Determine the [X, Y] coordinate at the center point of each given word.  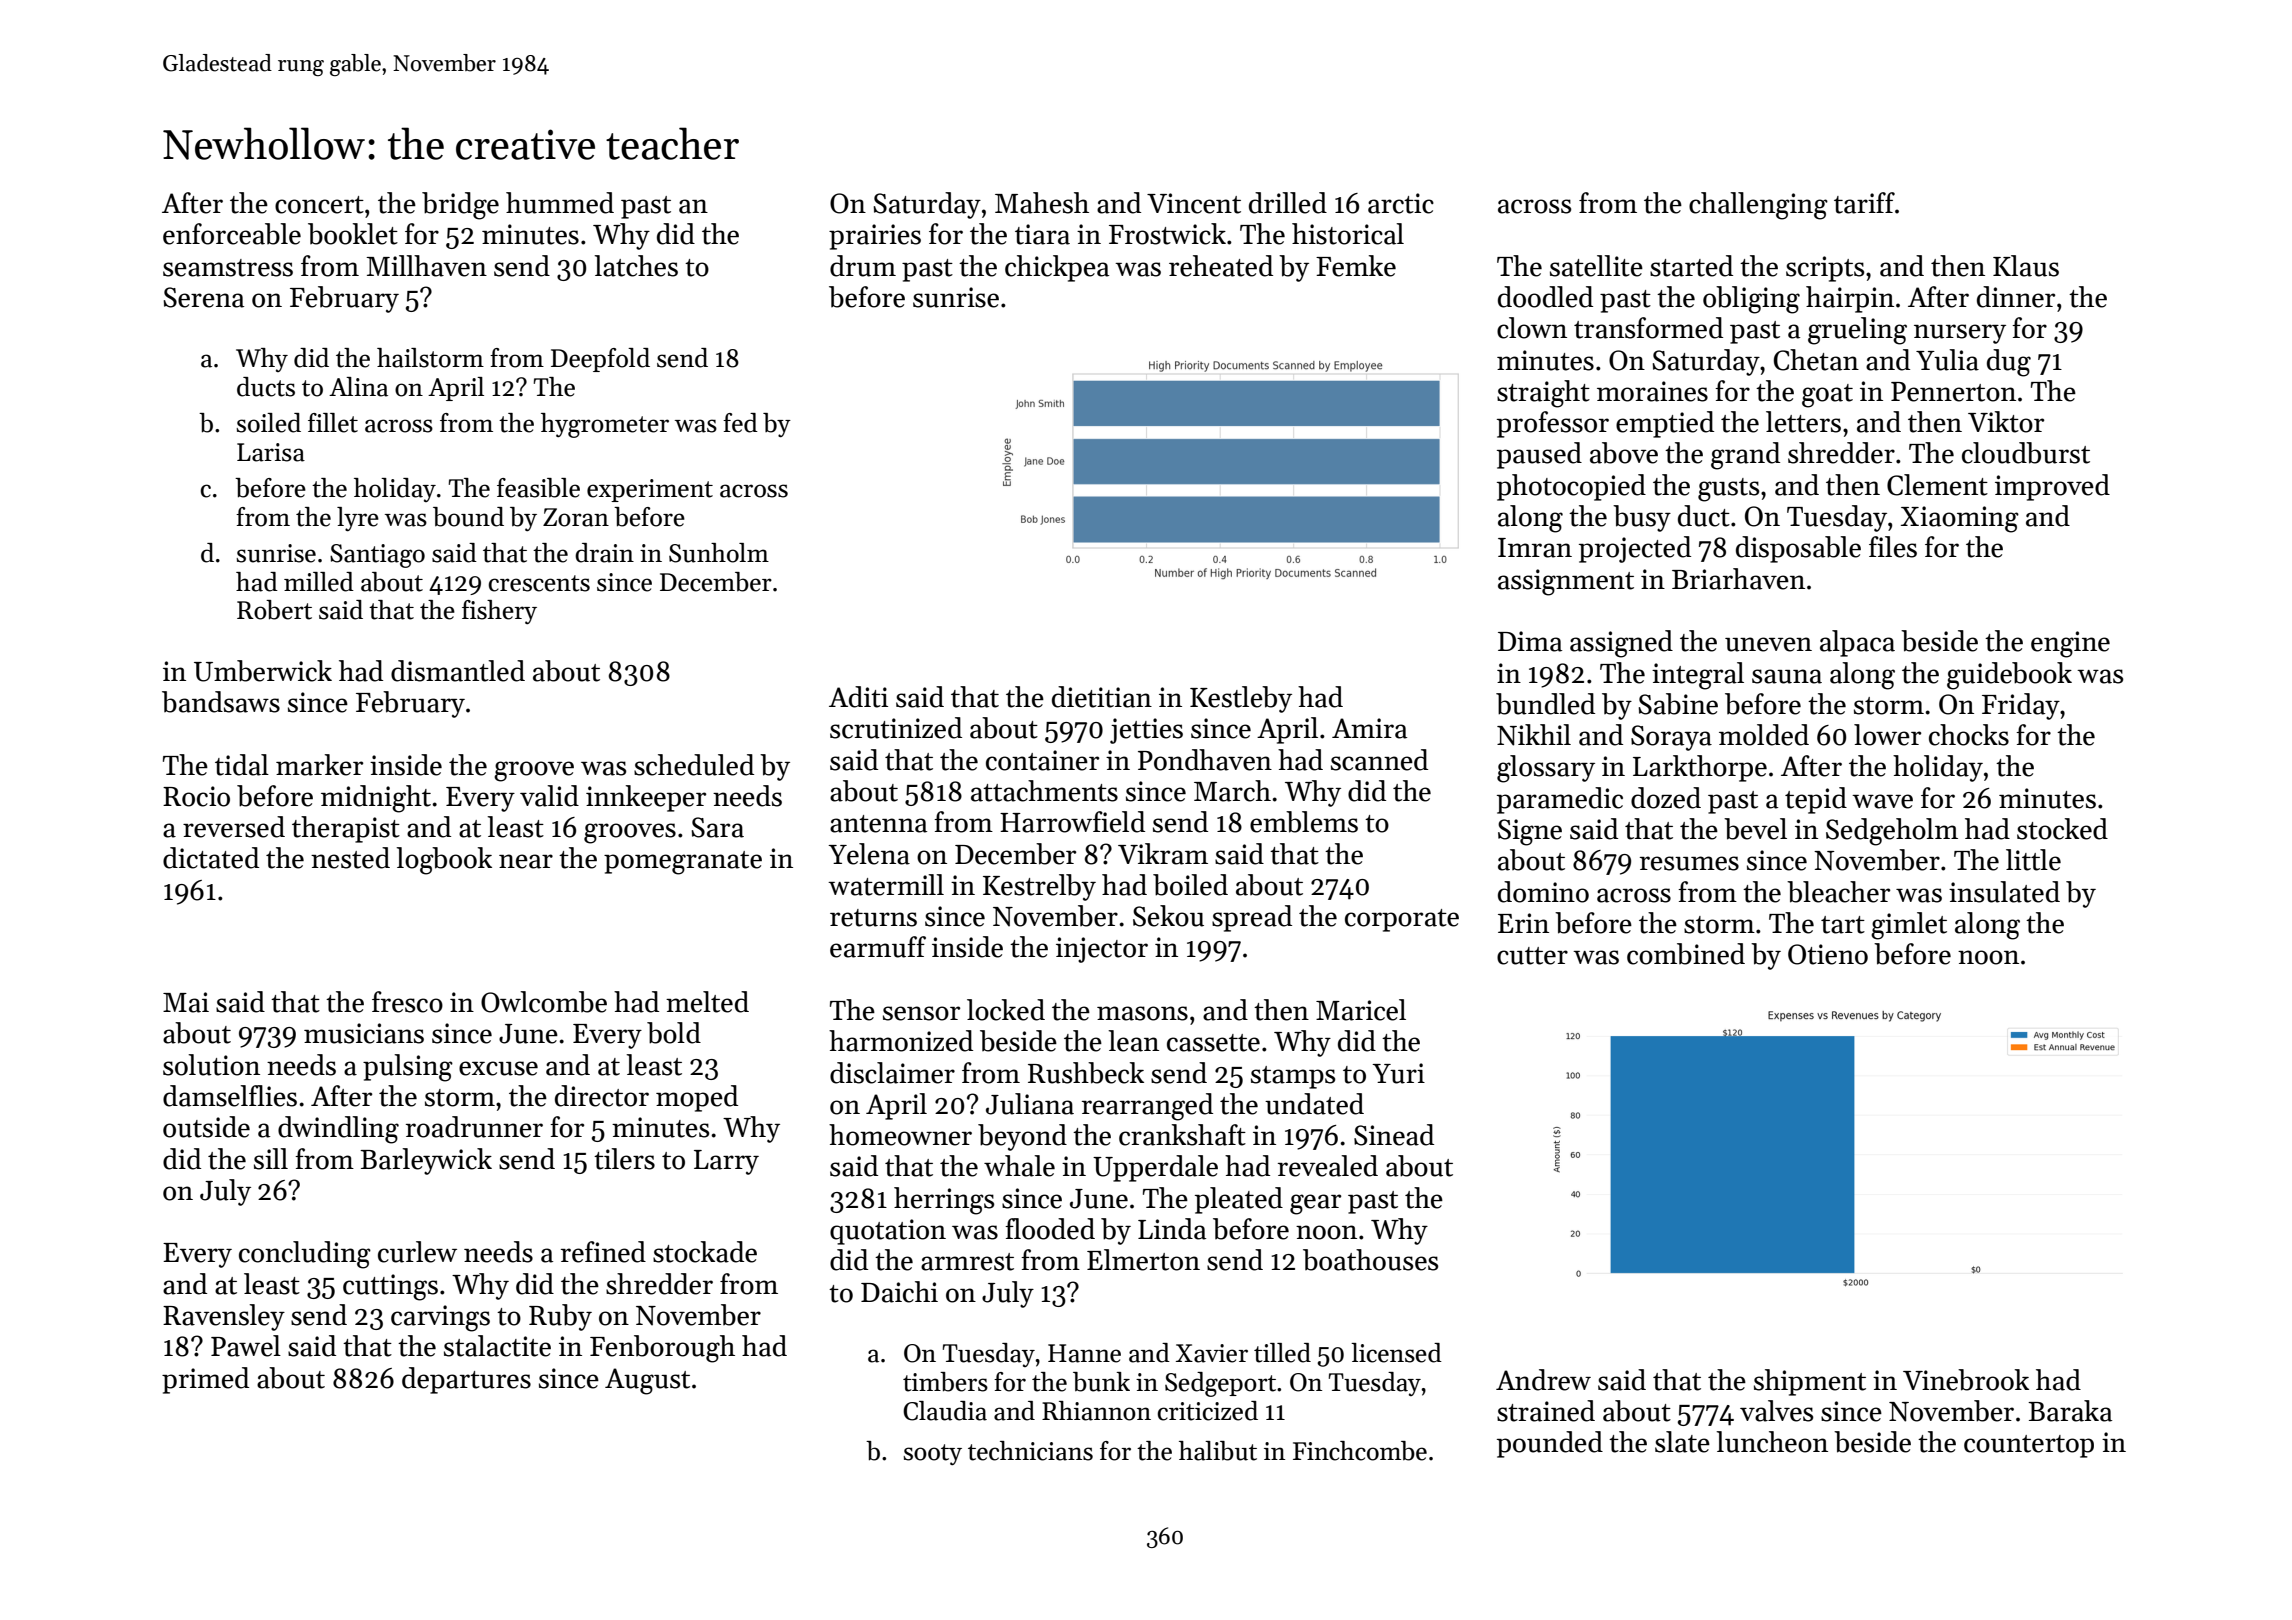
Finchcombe [1360, 1451]
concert [319, 205]
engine [2070, 644]
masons [1142, 1013]
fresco [407, 1002]
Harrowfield [1072, 822]
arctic [1401, 203]
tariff [1864, 203]
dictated [211, 858]
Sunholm [719, 553]
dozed [1666, 798]
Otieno [1828, 954]
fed [740, 423]
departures [466, 1380]
